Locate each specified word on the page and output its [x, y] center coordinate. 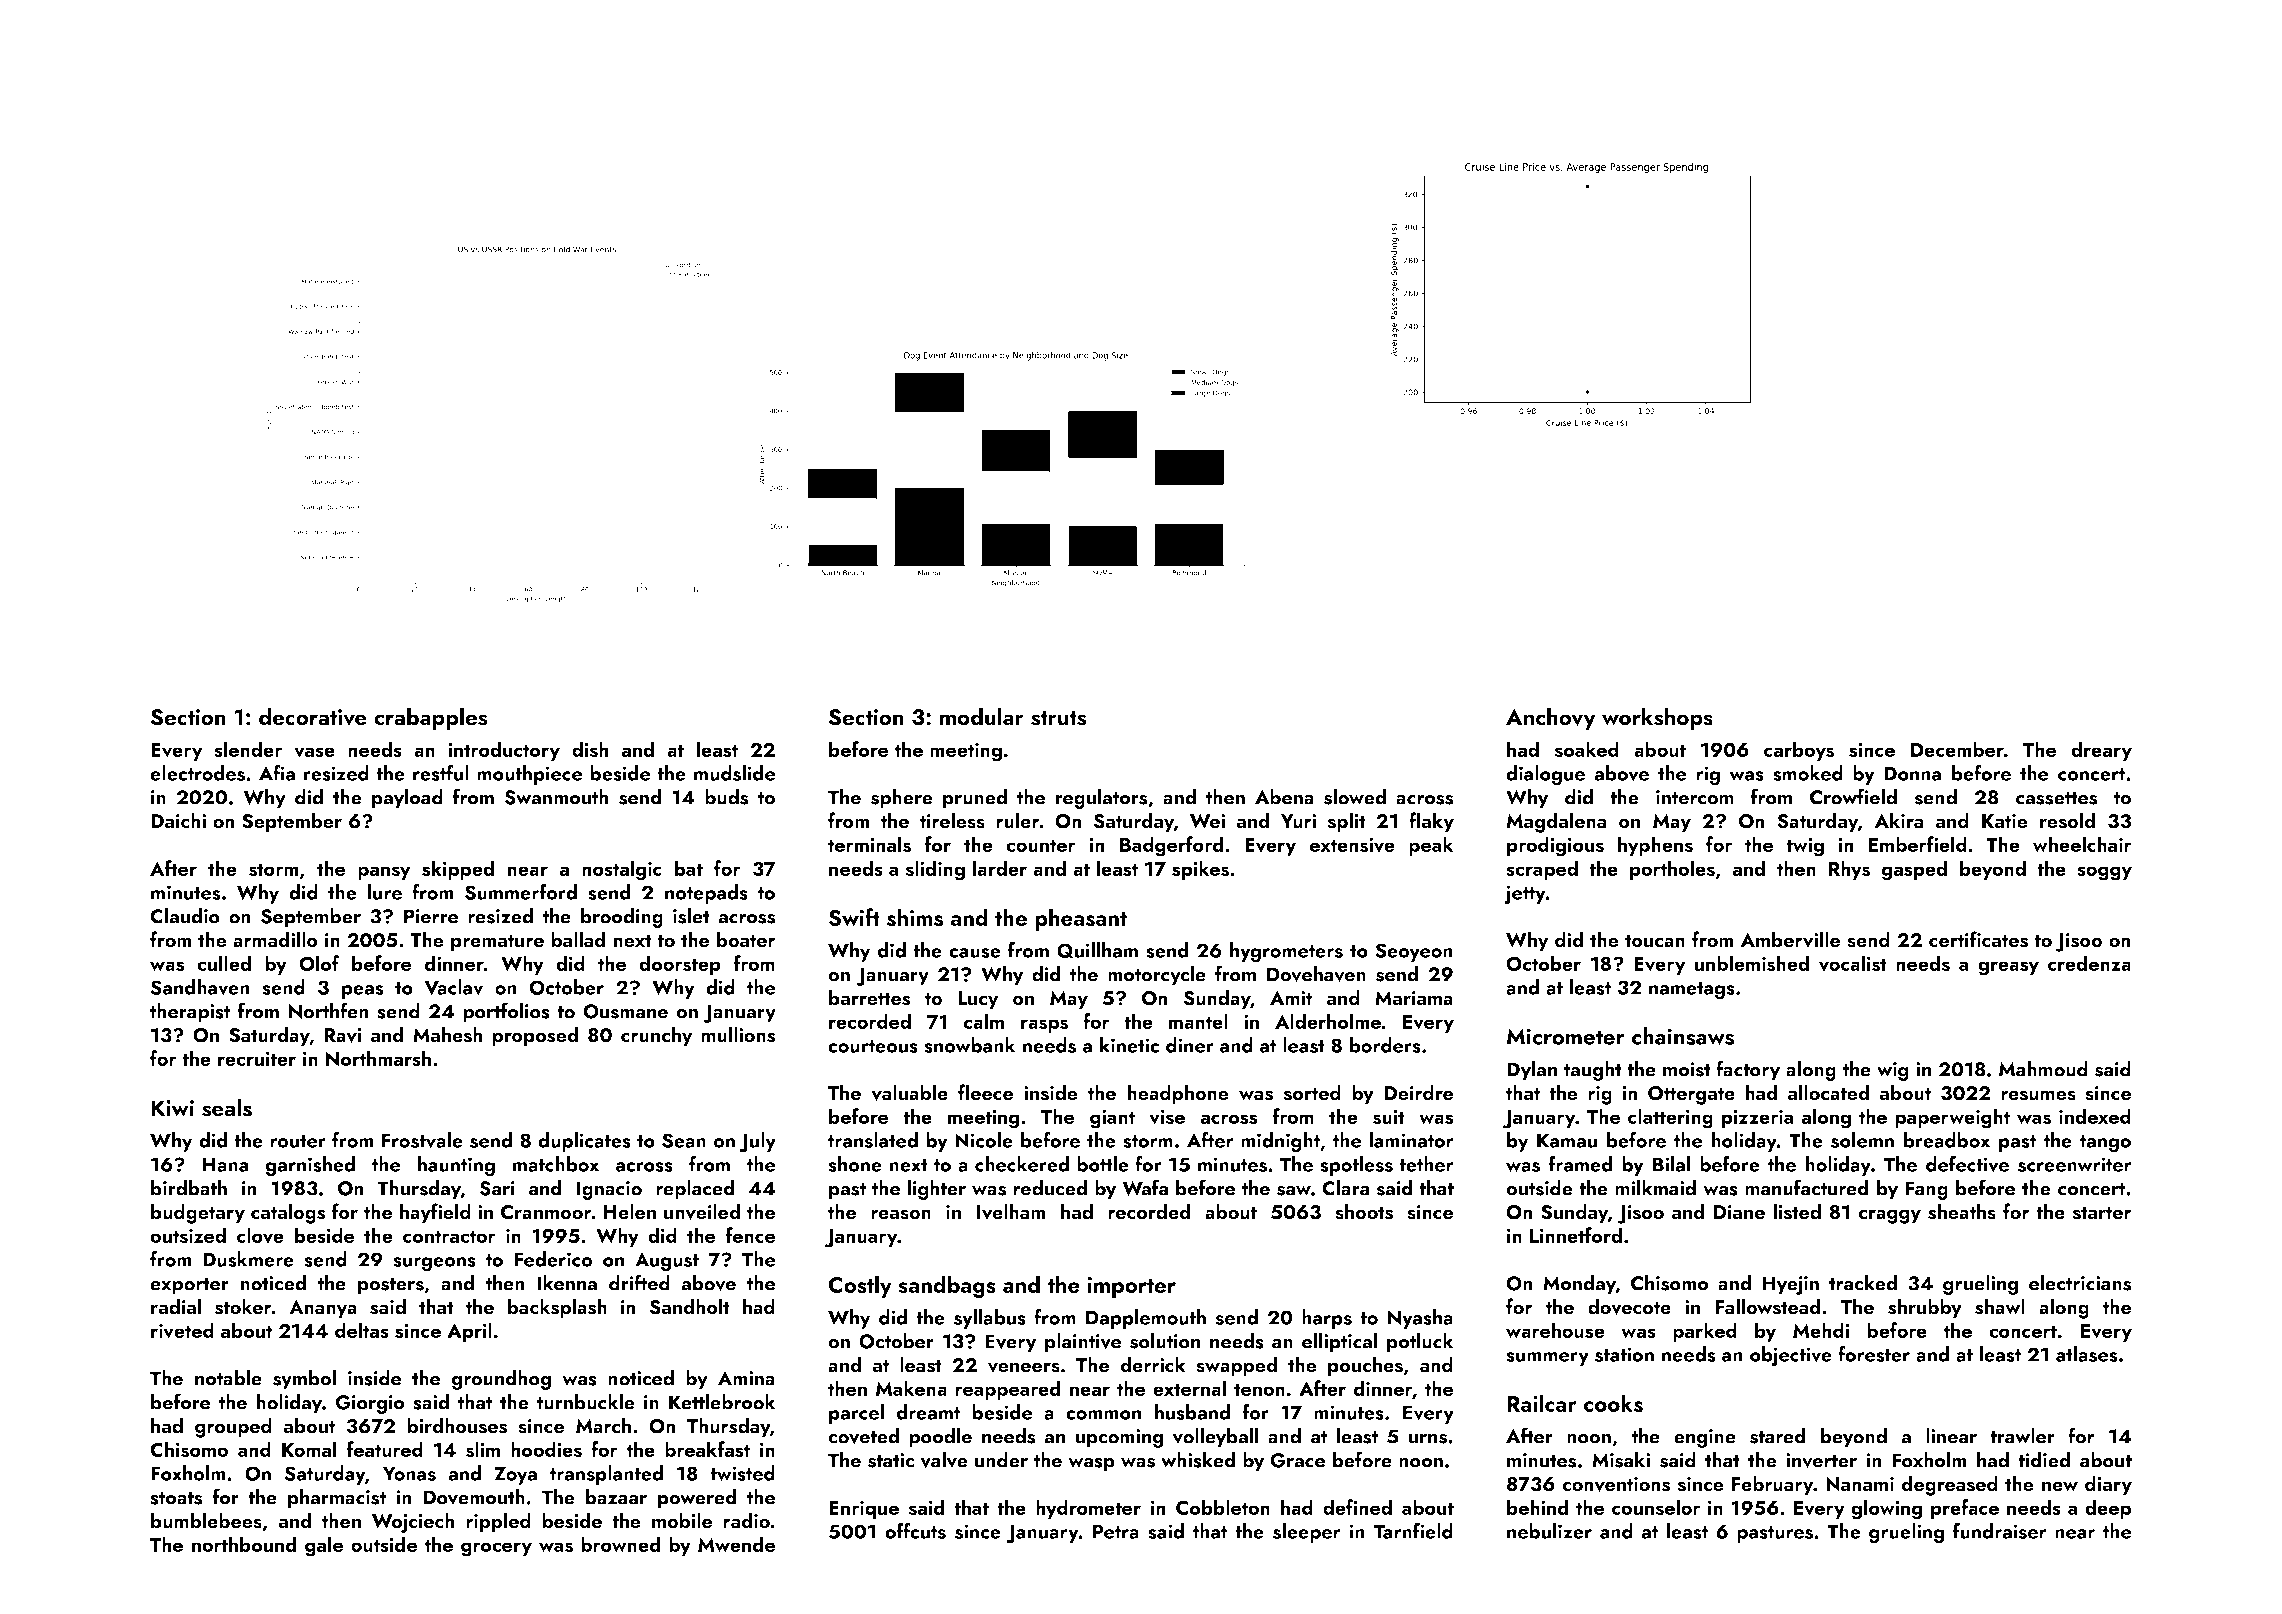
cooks [1613, 1403]
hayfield [435, 1213]
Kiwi [172, 1108]
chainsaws [1683, 1036]
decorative [313, 716]
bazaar [616, 1497]
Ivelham [1011, 1211]
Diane [1739, 1212]
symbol [304, 1380]
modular [982, 716]
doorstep [680, 965]
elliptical [1340, 1343]
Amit [1291, 998]
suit [1389, 1116]
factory [1748, 1070]
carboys [1799, 751]
